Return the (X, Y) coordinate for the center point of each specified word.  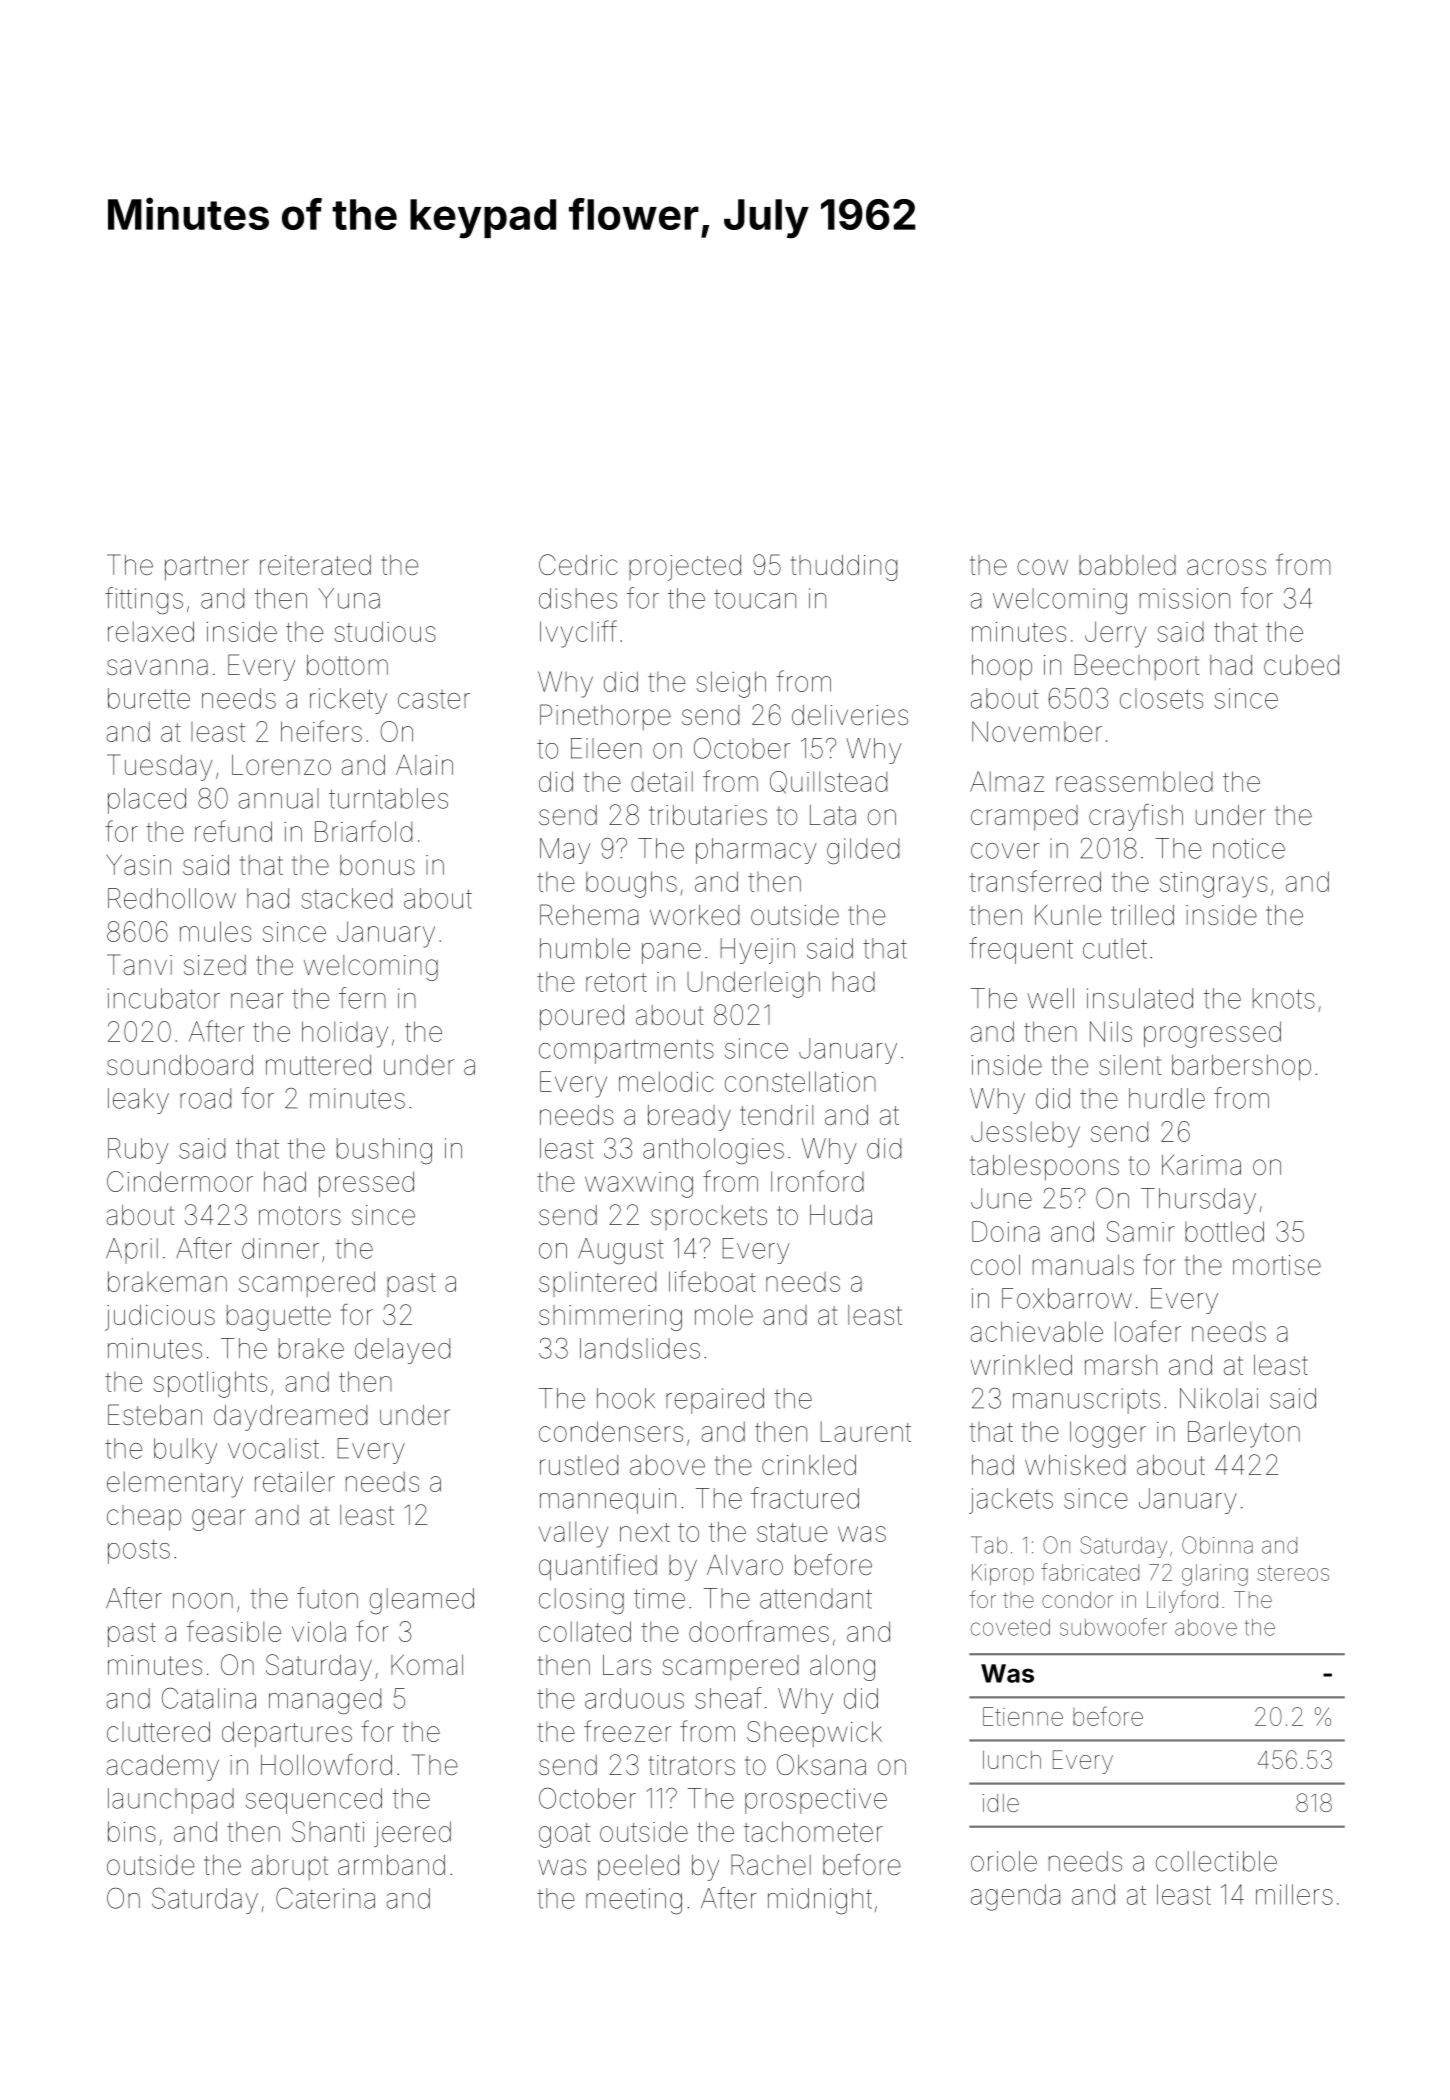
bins (132, 1831)
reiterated (315, 565)
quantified (598, 1567)
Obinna (1217, 1545)
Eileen (606, 748)
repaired (715, 1401)
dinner (280, 1248)
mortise (1277, 1265)
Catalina (209, 1698)
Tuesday (159, 767)
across (1226, 567)
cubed (1301, 665)
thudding (844, 568)
